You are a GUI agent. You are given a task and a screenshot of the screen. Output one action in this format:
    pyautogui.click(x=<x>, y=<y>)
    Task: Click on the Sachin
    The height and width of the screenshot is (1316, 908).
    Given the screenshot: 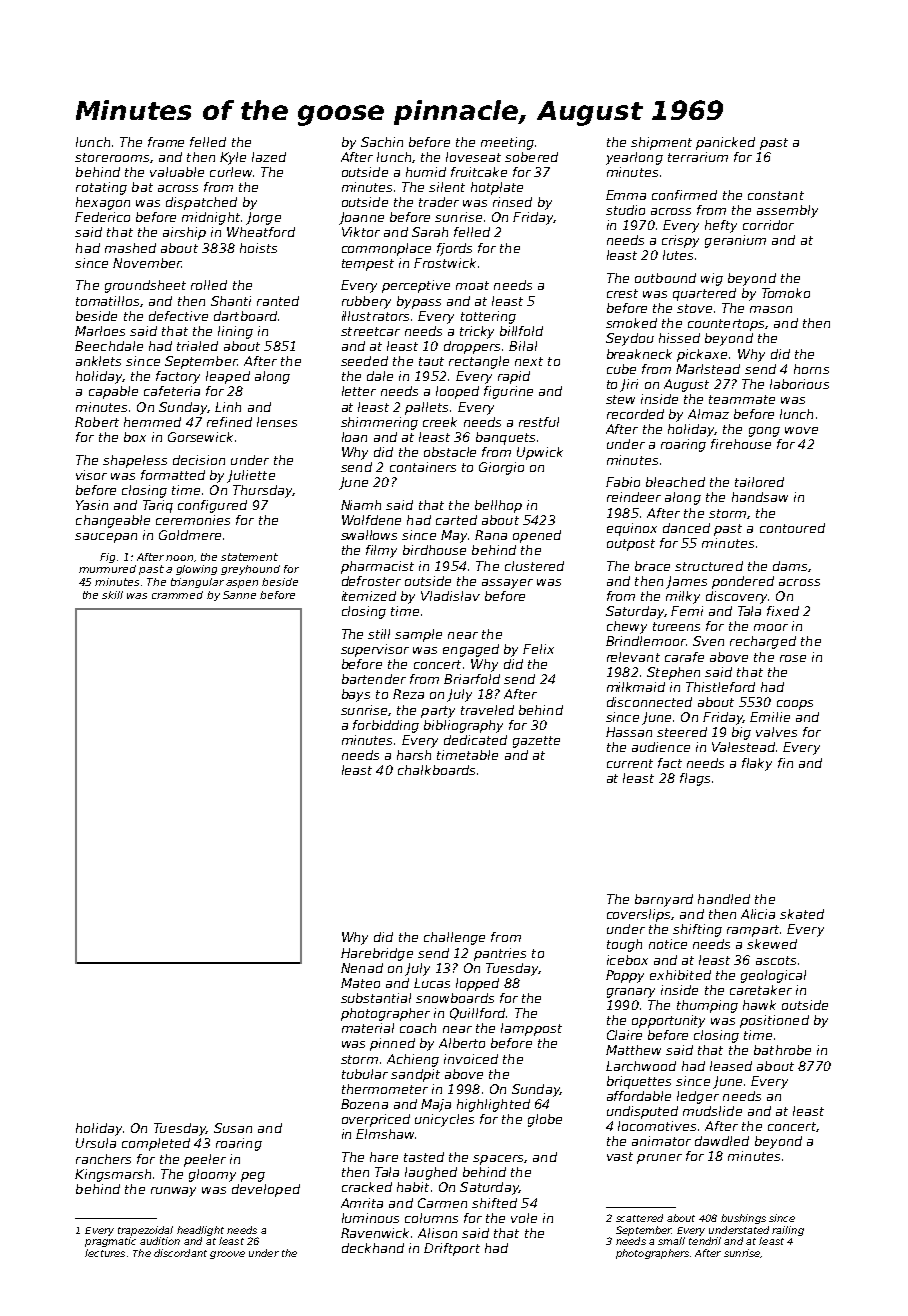 What is the action you would take?
    pyautogui.click(x=382, y=142)
